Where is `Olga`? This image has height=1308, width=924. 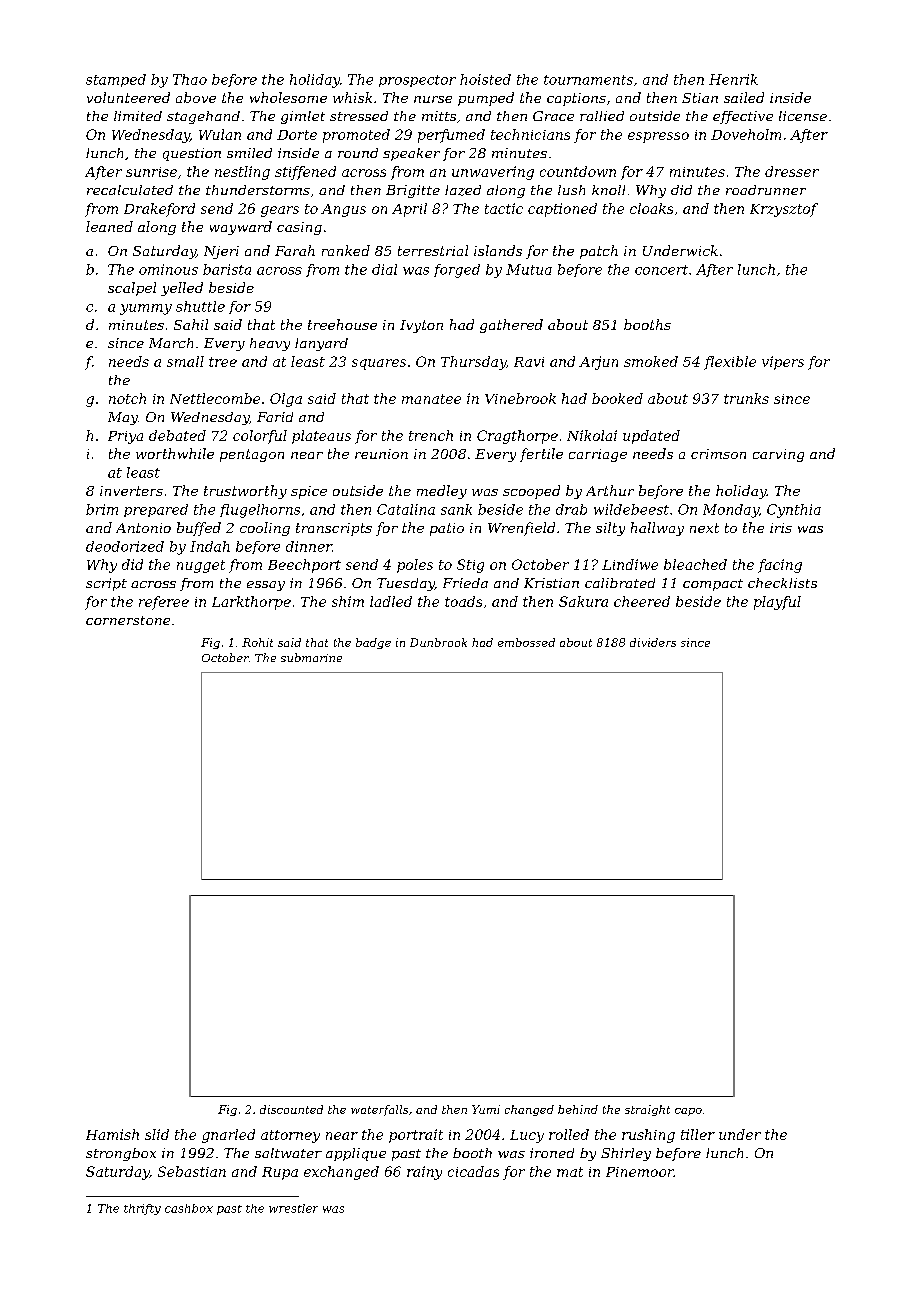 Olga is located at coordinates (286, 400).
